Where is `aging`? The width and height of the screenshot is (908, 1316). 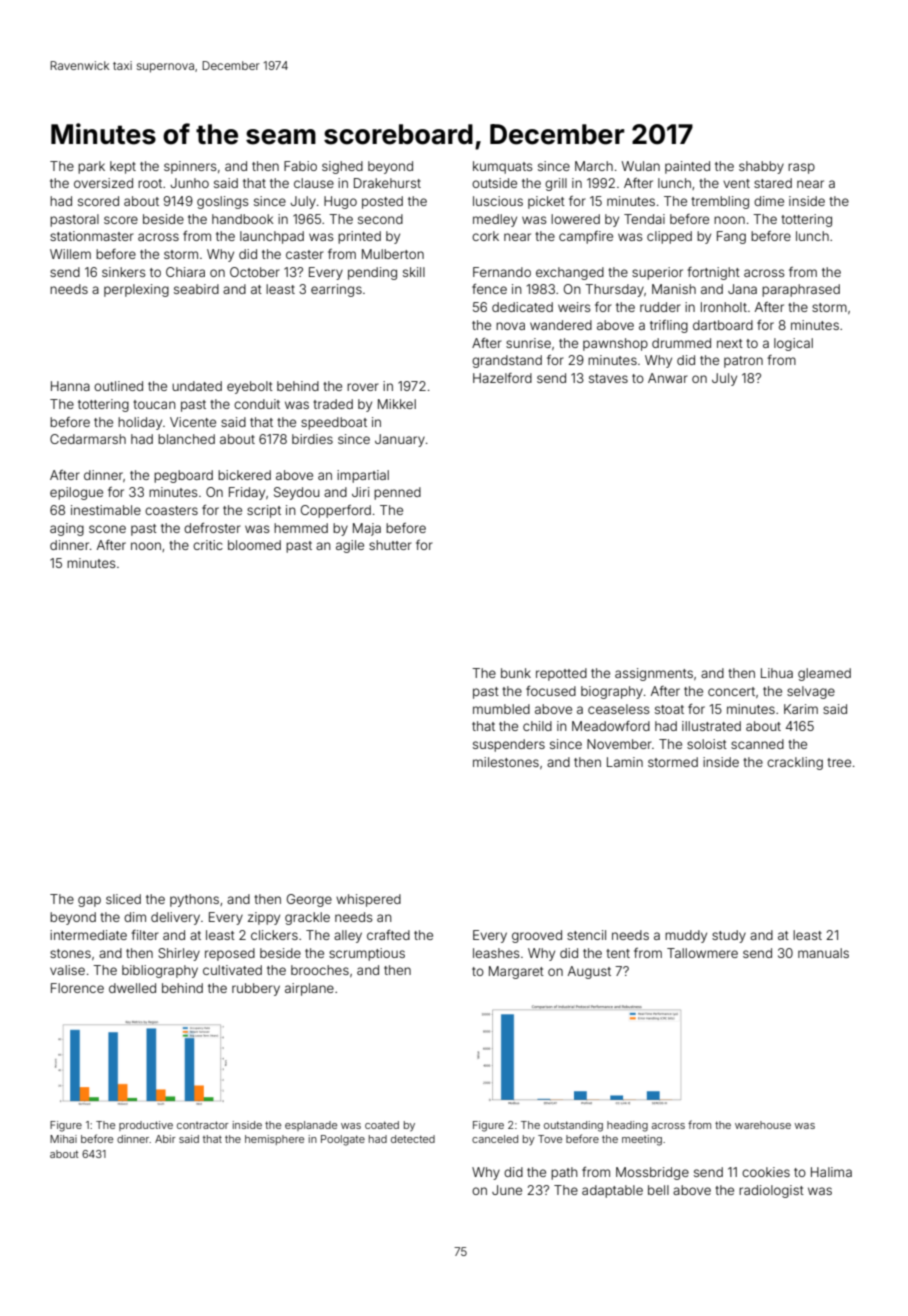 aging is located at coordinates (67, 529).
